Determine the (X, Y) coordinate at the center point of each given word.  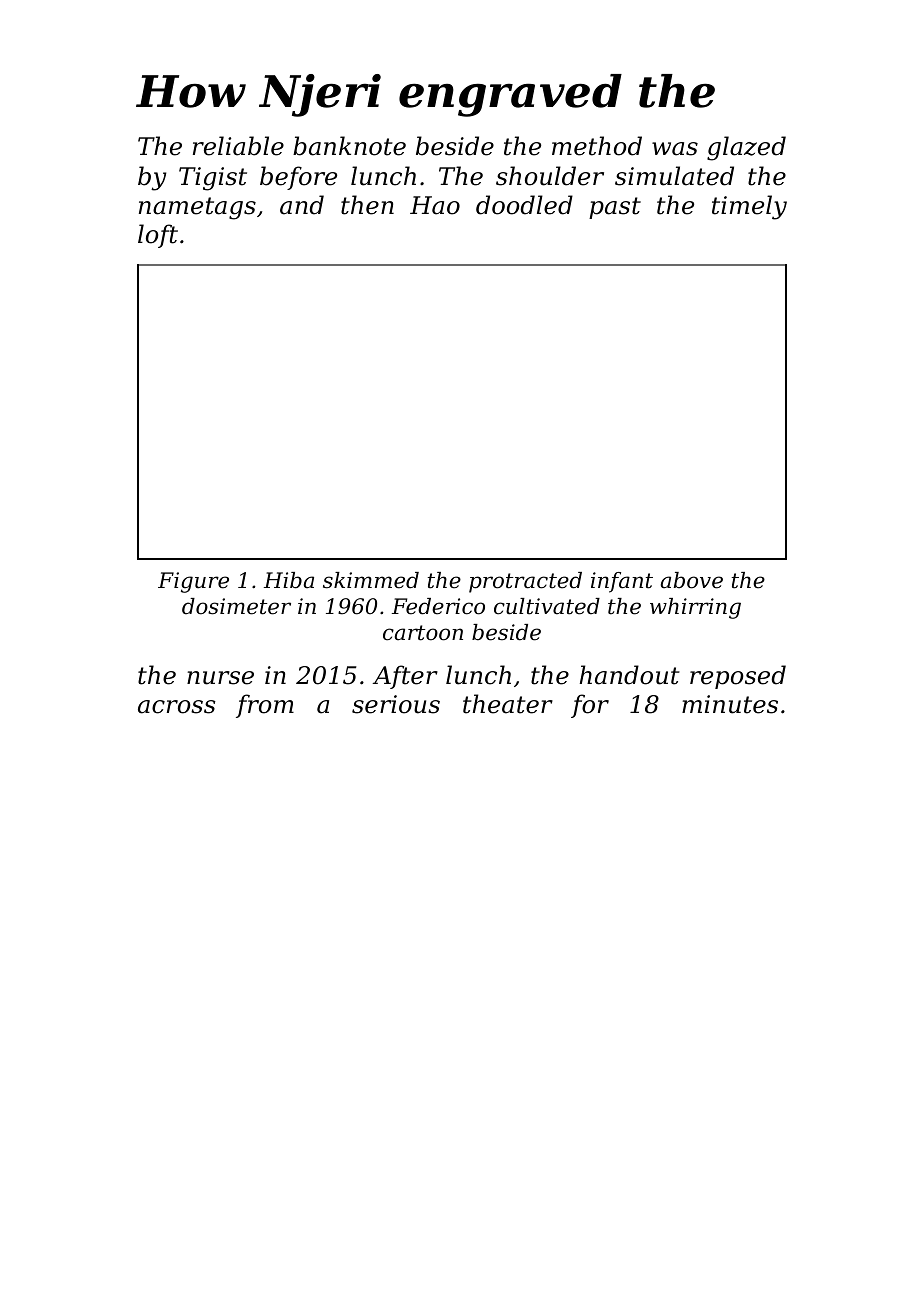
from (265, 706)
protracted (525, 582)
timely (749, 207)
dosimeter (236, 606)
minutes (730, 704)
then (367, 205)
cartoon (423, 633)
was (675, 149)
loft (158, 236)
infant (622, 582)
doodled (524, 205)
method (597, 146)
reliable (238, 146)
